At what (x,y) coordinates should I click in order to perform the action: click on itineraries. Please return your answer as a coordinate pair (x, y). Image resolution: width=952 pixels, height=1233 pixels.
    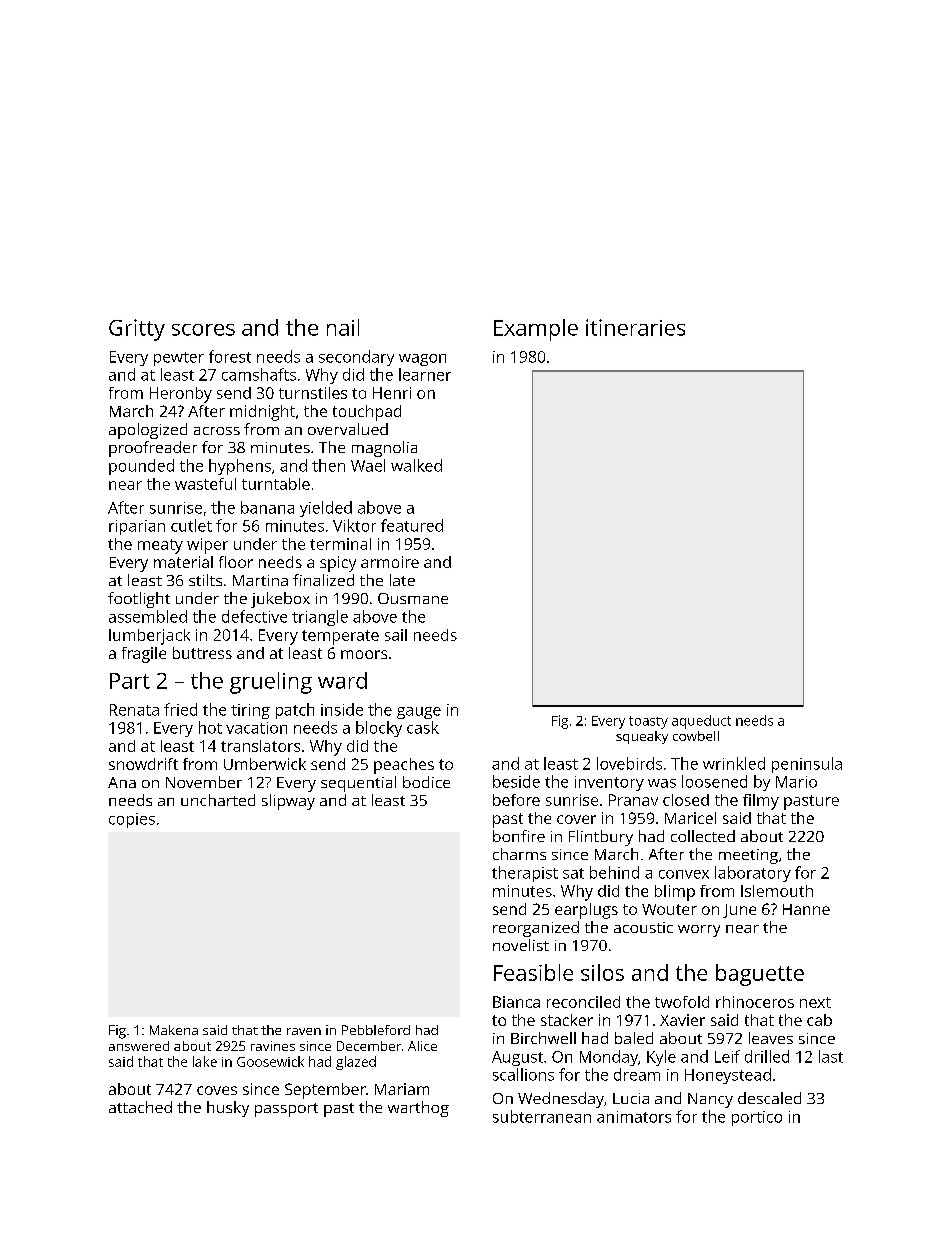
    Looking at the image, I should click on (635, 327).
